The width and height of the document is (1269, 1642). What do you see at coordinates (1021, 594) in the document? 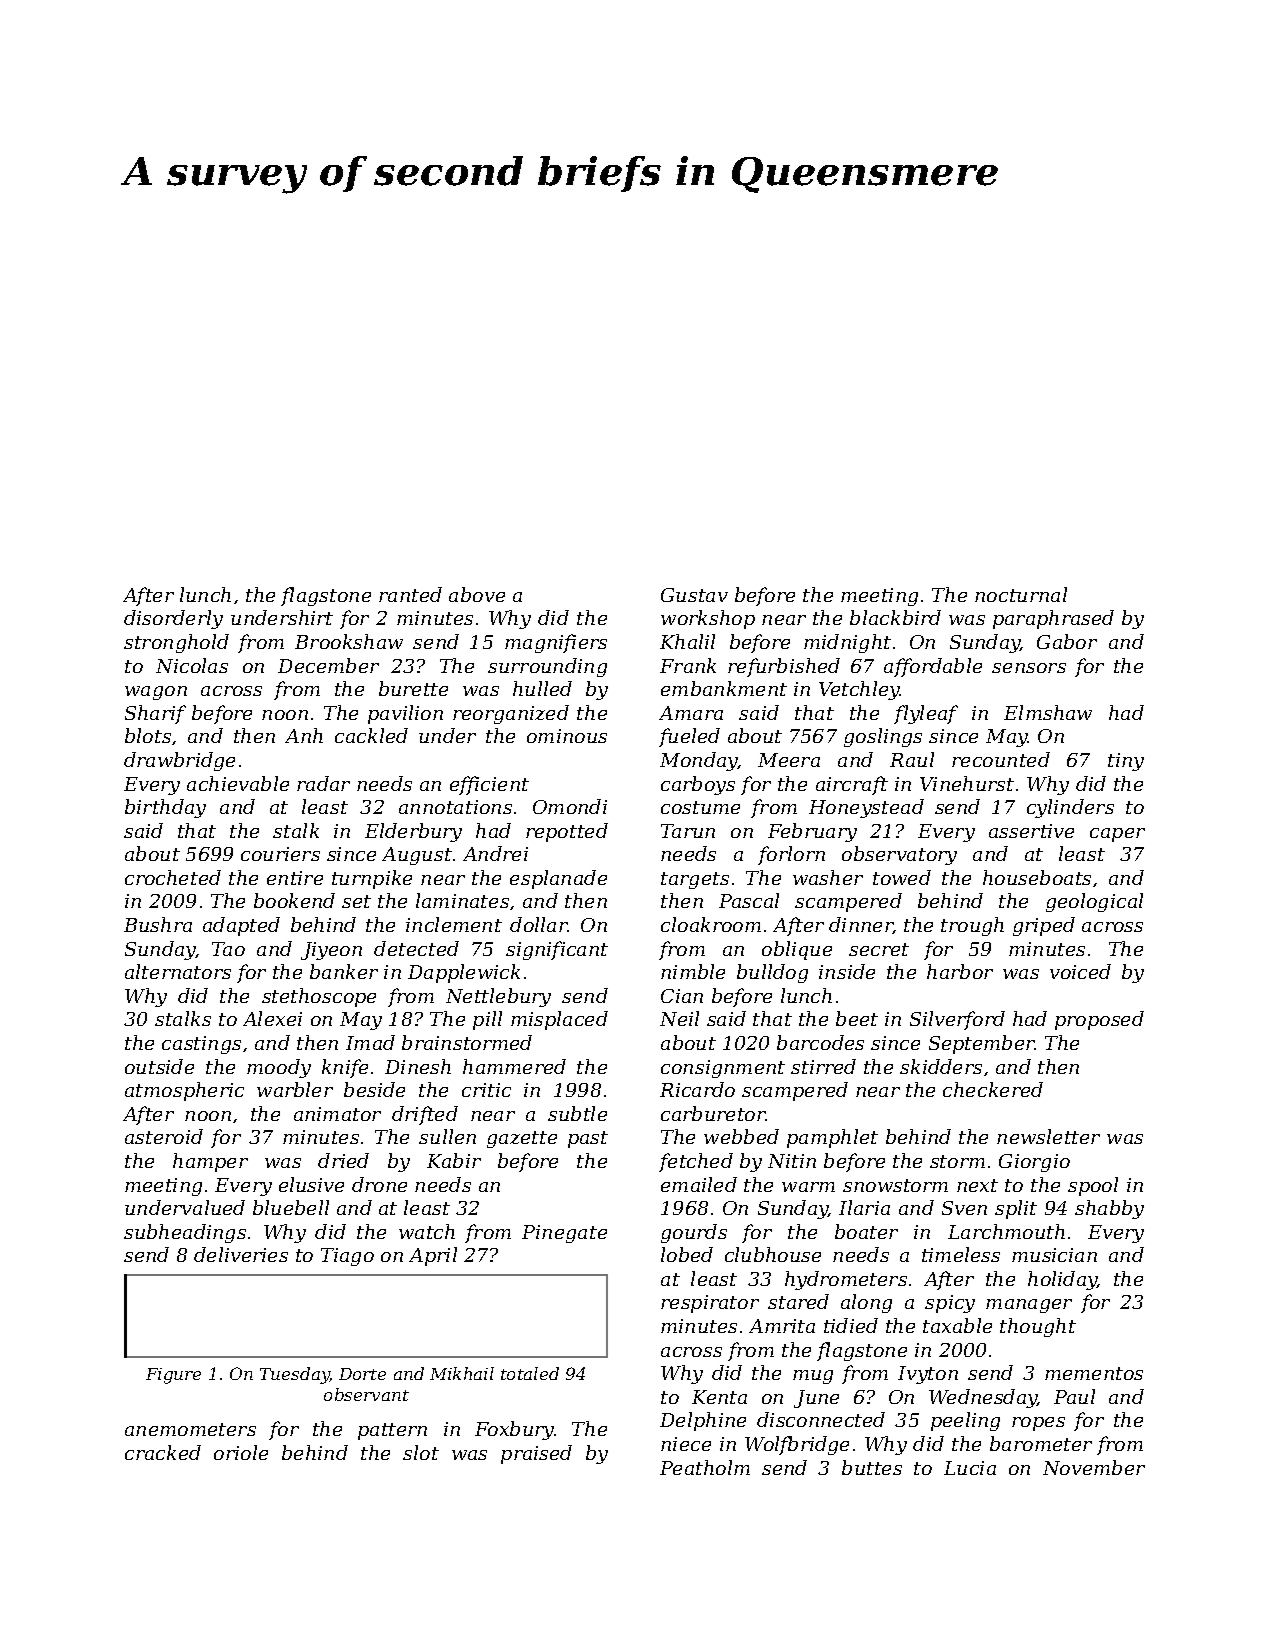
I see `nocturnal` at bounding box center [1021, 594].
